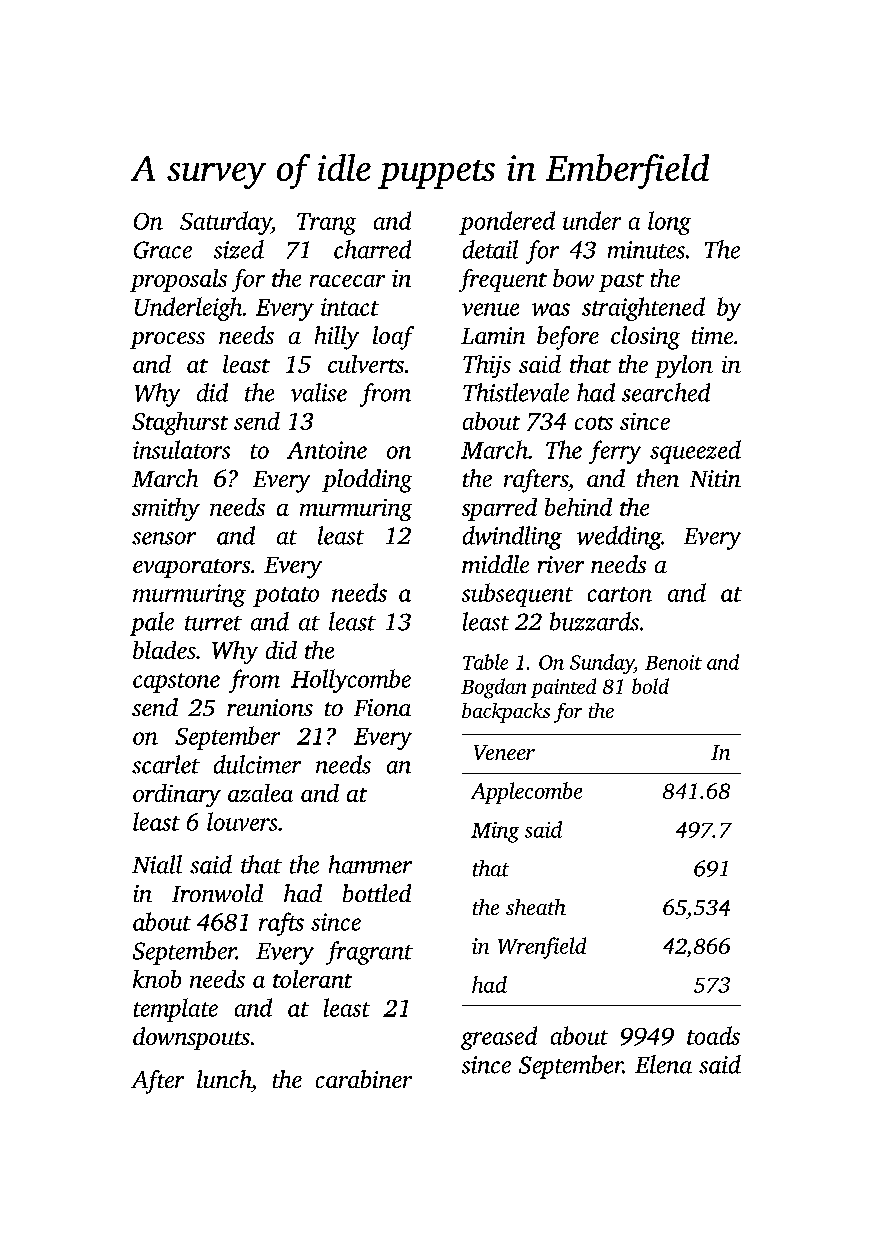 The height and width of the document is (1239, 873). What do you see at coordinates (663, 1064) in the document?
I see `Elena` at bounding box center [663, 1064].
